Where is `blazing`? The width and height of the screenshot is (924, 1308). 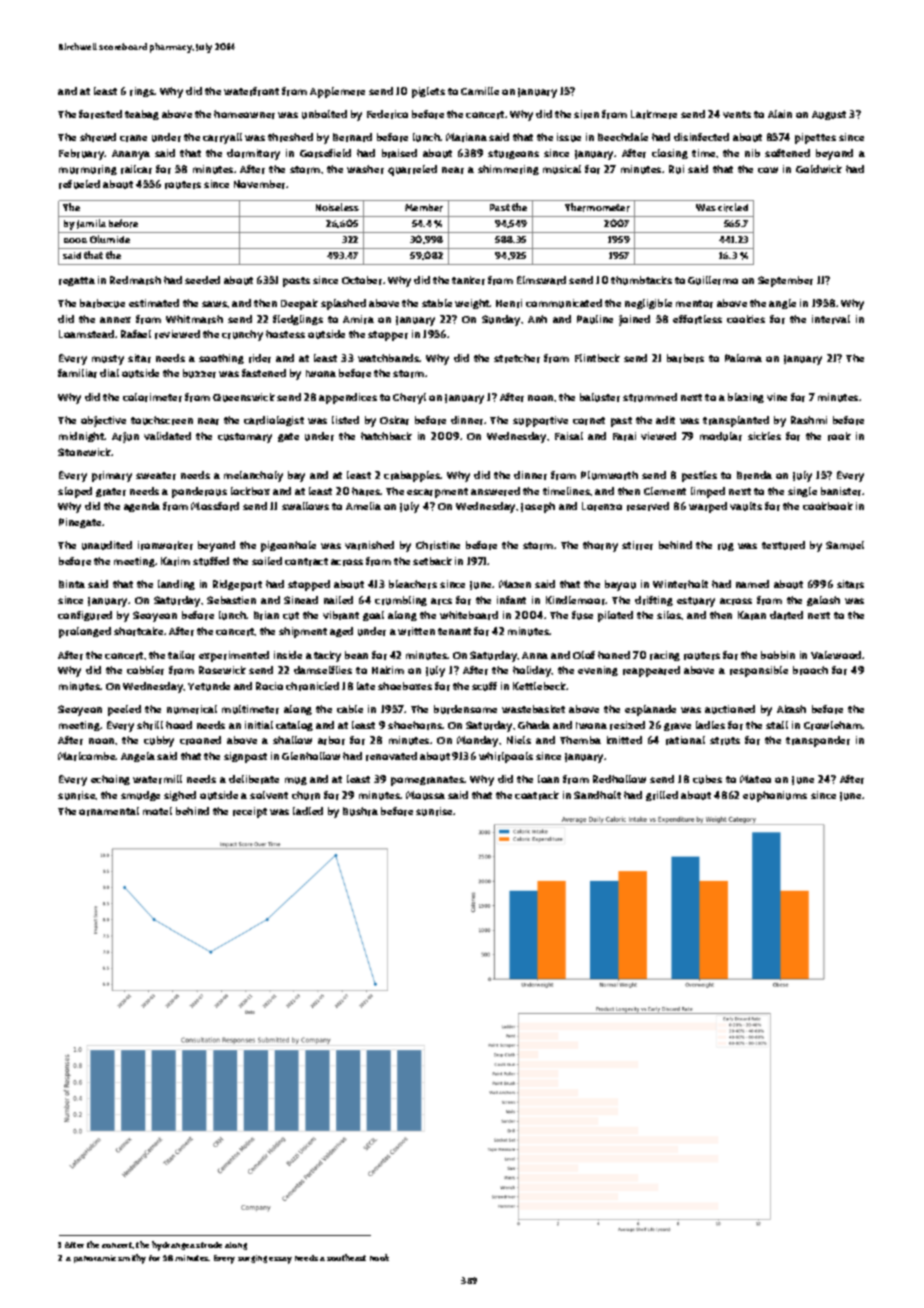 blazing is located at coordinates (746, 398).
